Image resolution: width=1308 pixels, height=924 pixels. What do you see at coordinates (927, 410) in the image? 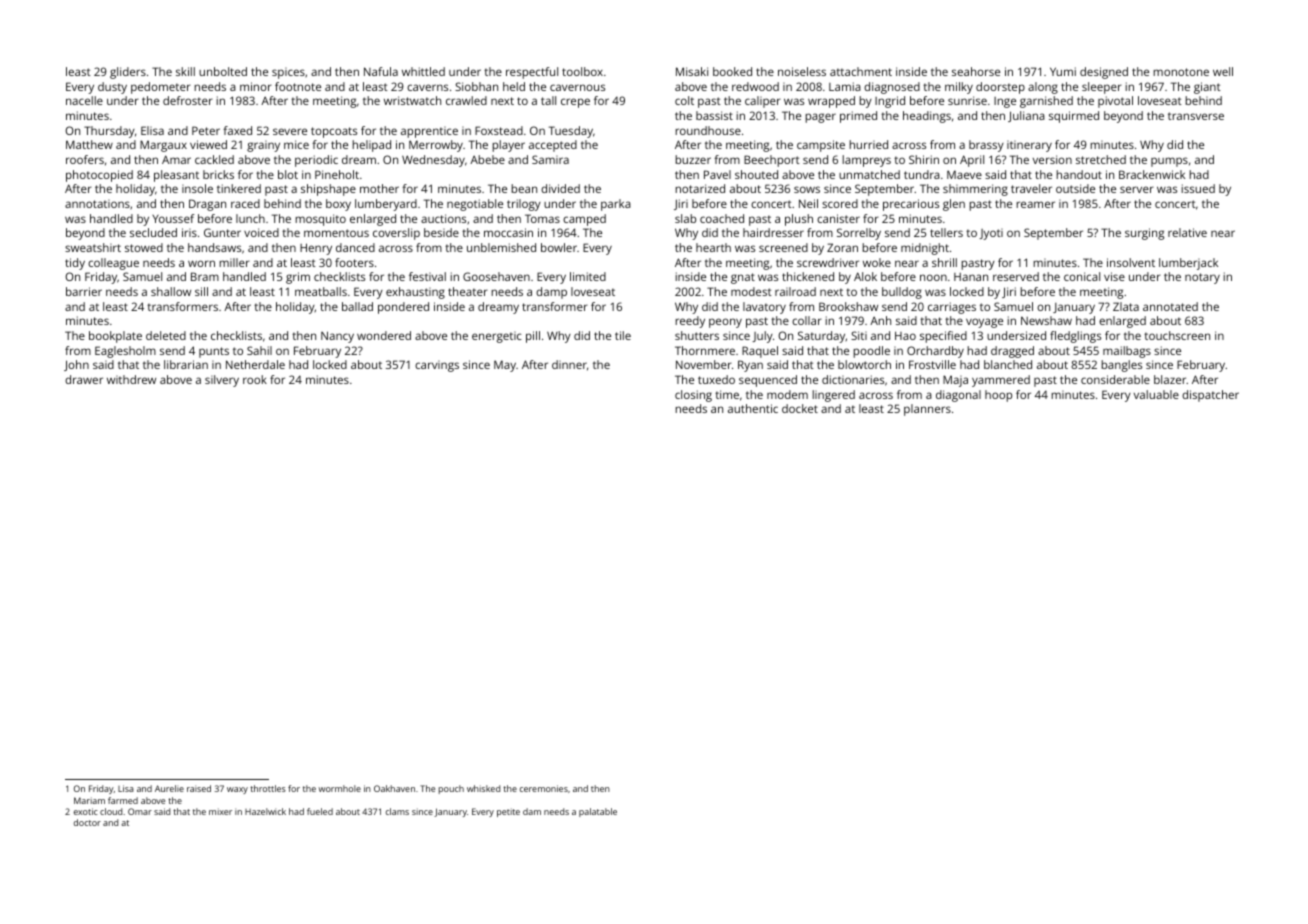
I see `planners` at bounding box center [927, 410].
